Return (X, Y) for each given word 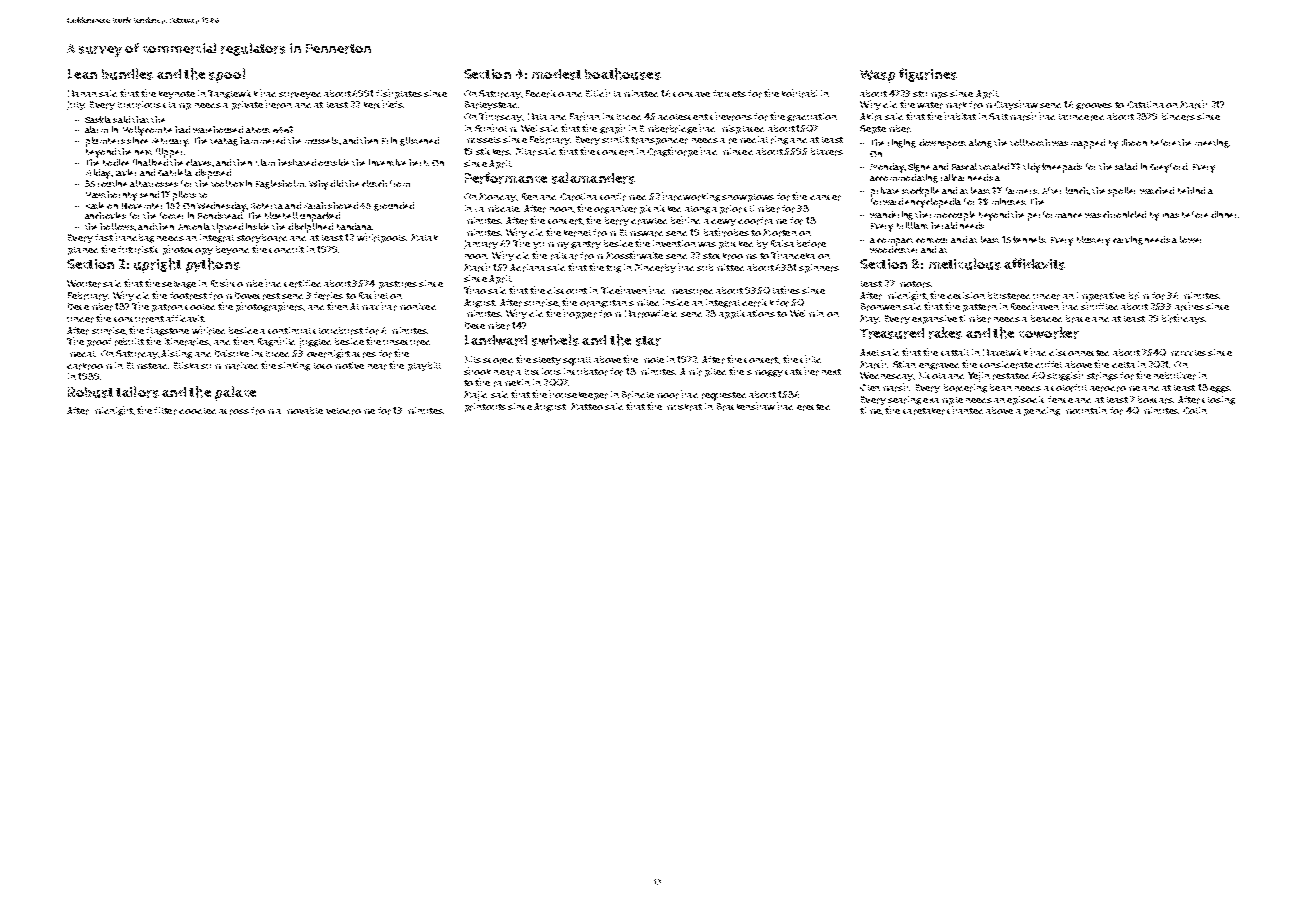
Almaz (364, 306)
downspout (942, 144)
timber (975, 319)
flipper (169, 153)
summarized (229, 366)
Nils (473, 359)
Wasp (877, 76)
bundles (127, 74)
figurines (928, 75)
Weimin (807, 313)
